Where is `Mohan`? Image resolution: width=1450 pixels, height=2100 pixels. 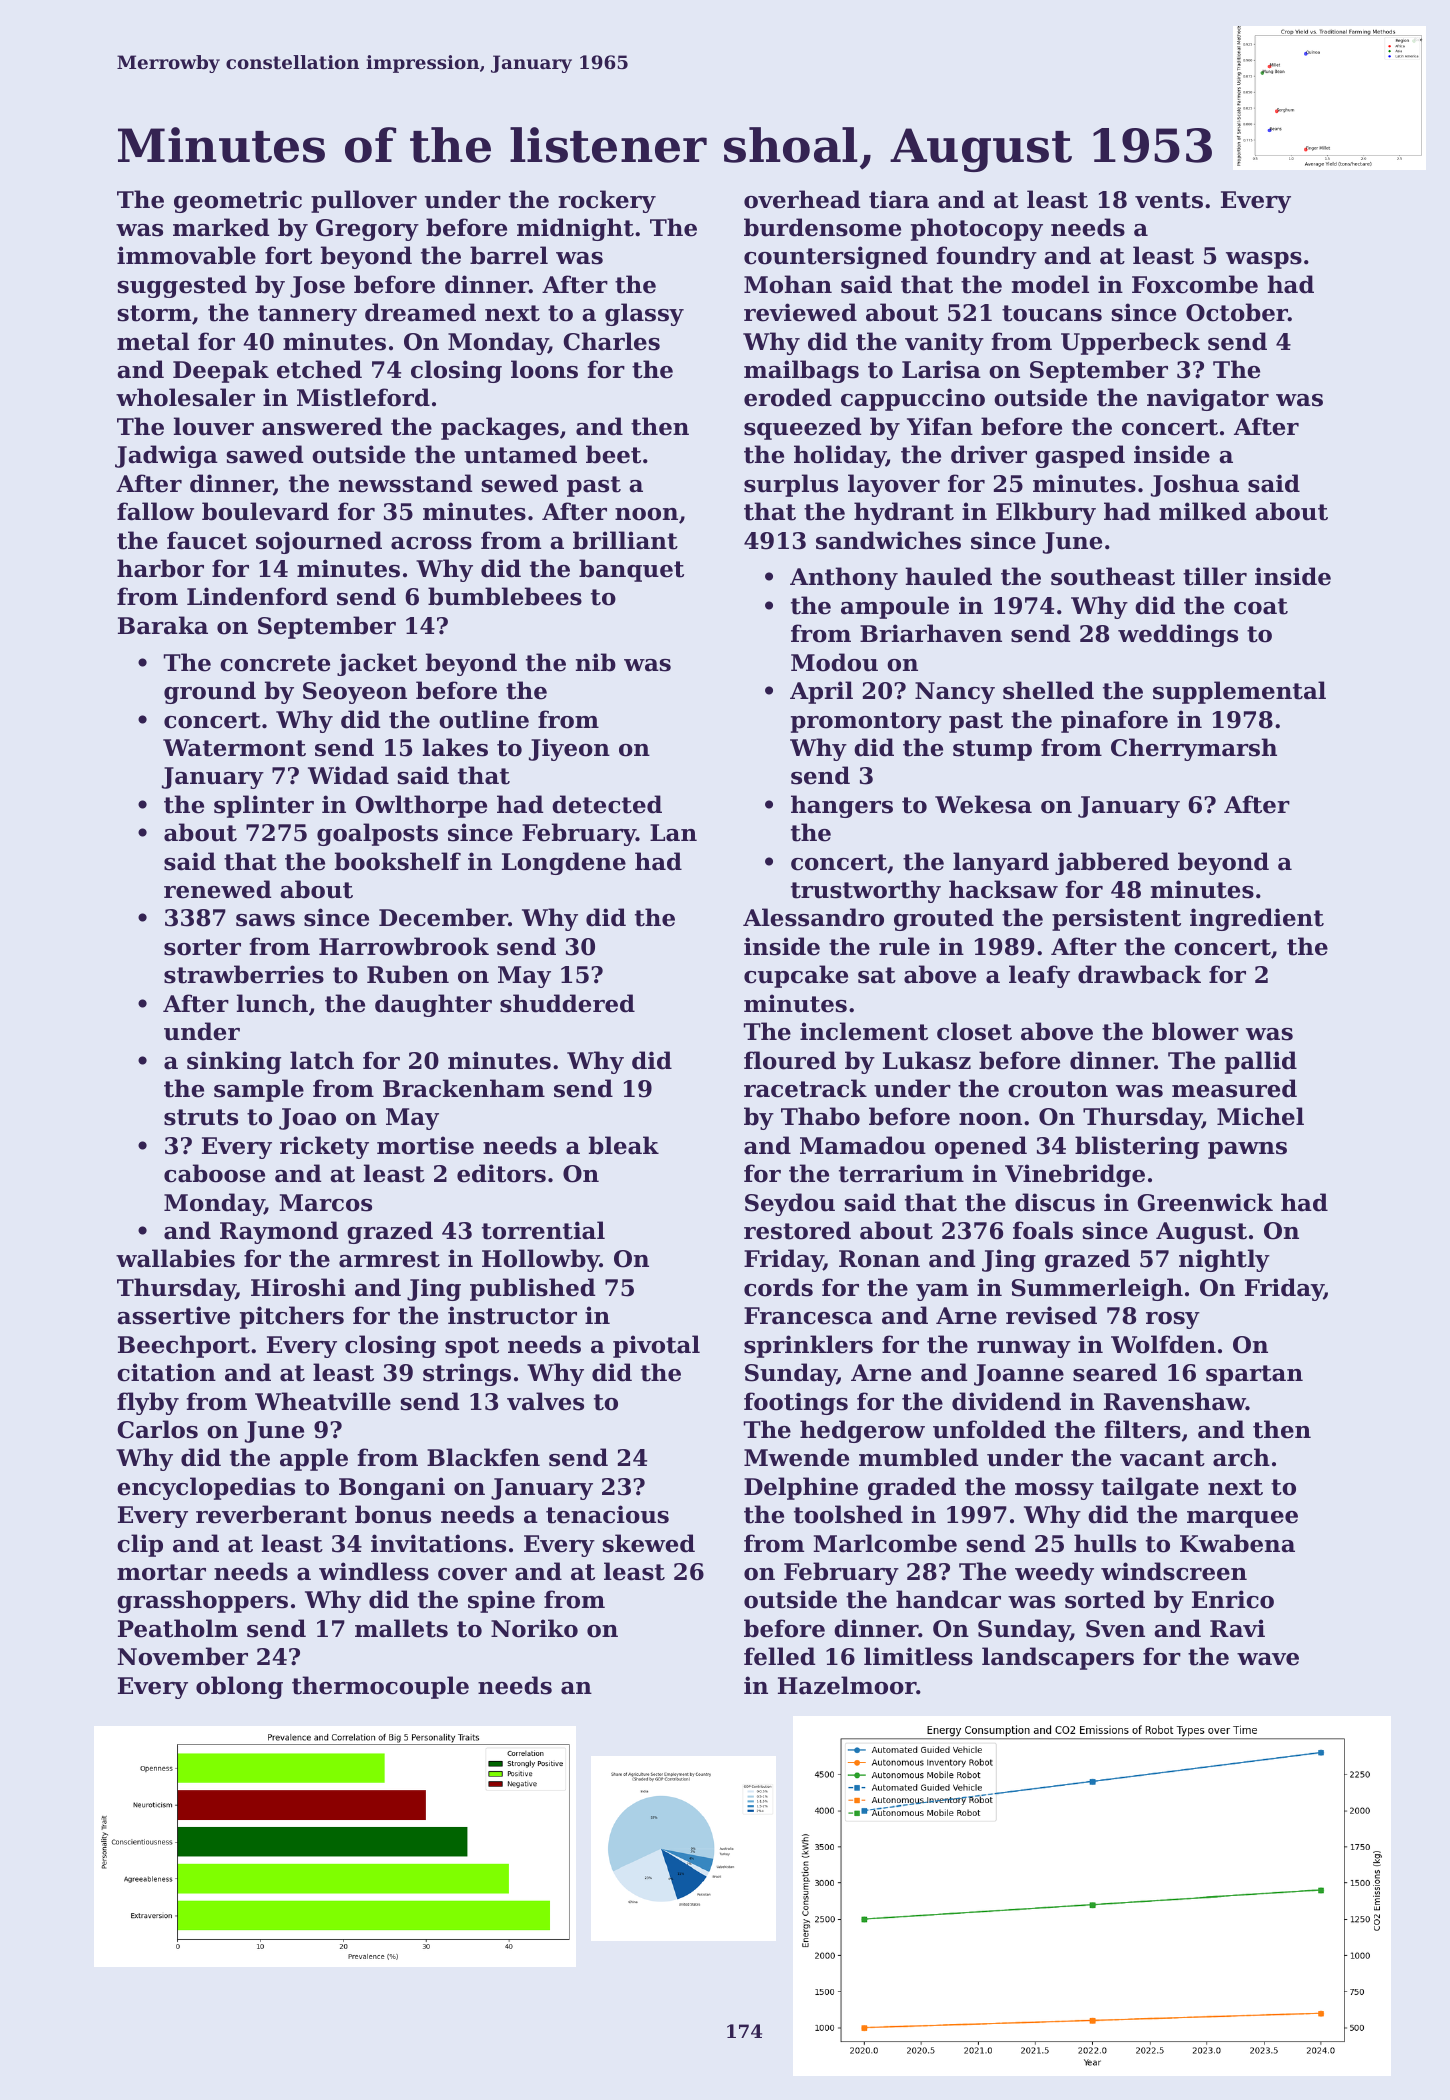
Mohan is located at coordinates (788, 284).
